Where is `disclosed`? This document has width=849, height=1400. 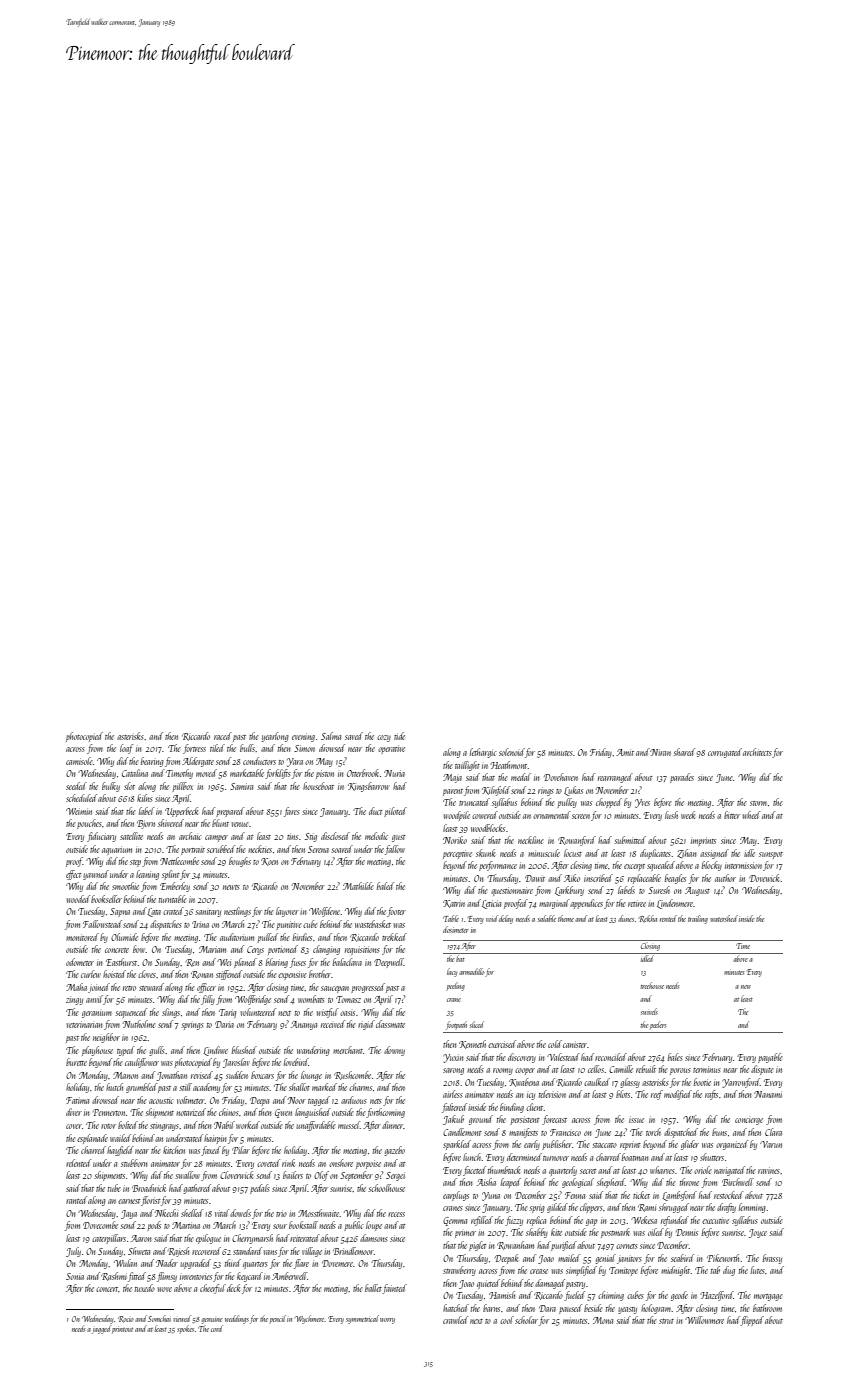 disclosed is located at coordinates (335, 836).
